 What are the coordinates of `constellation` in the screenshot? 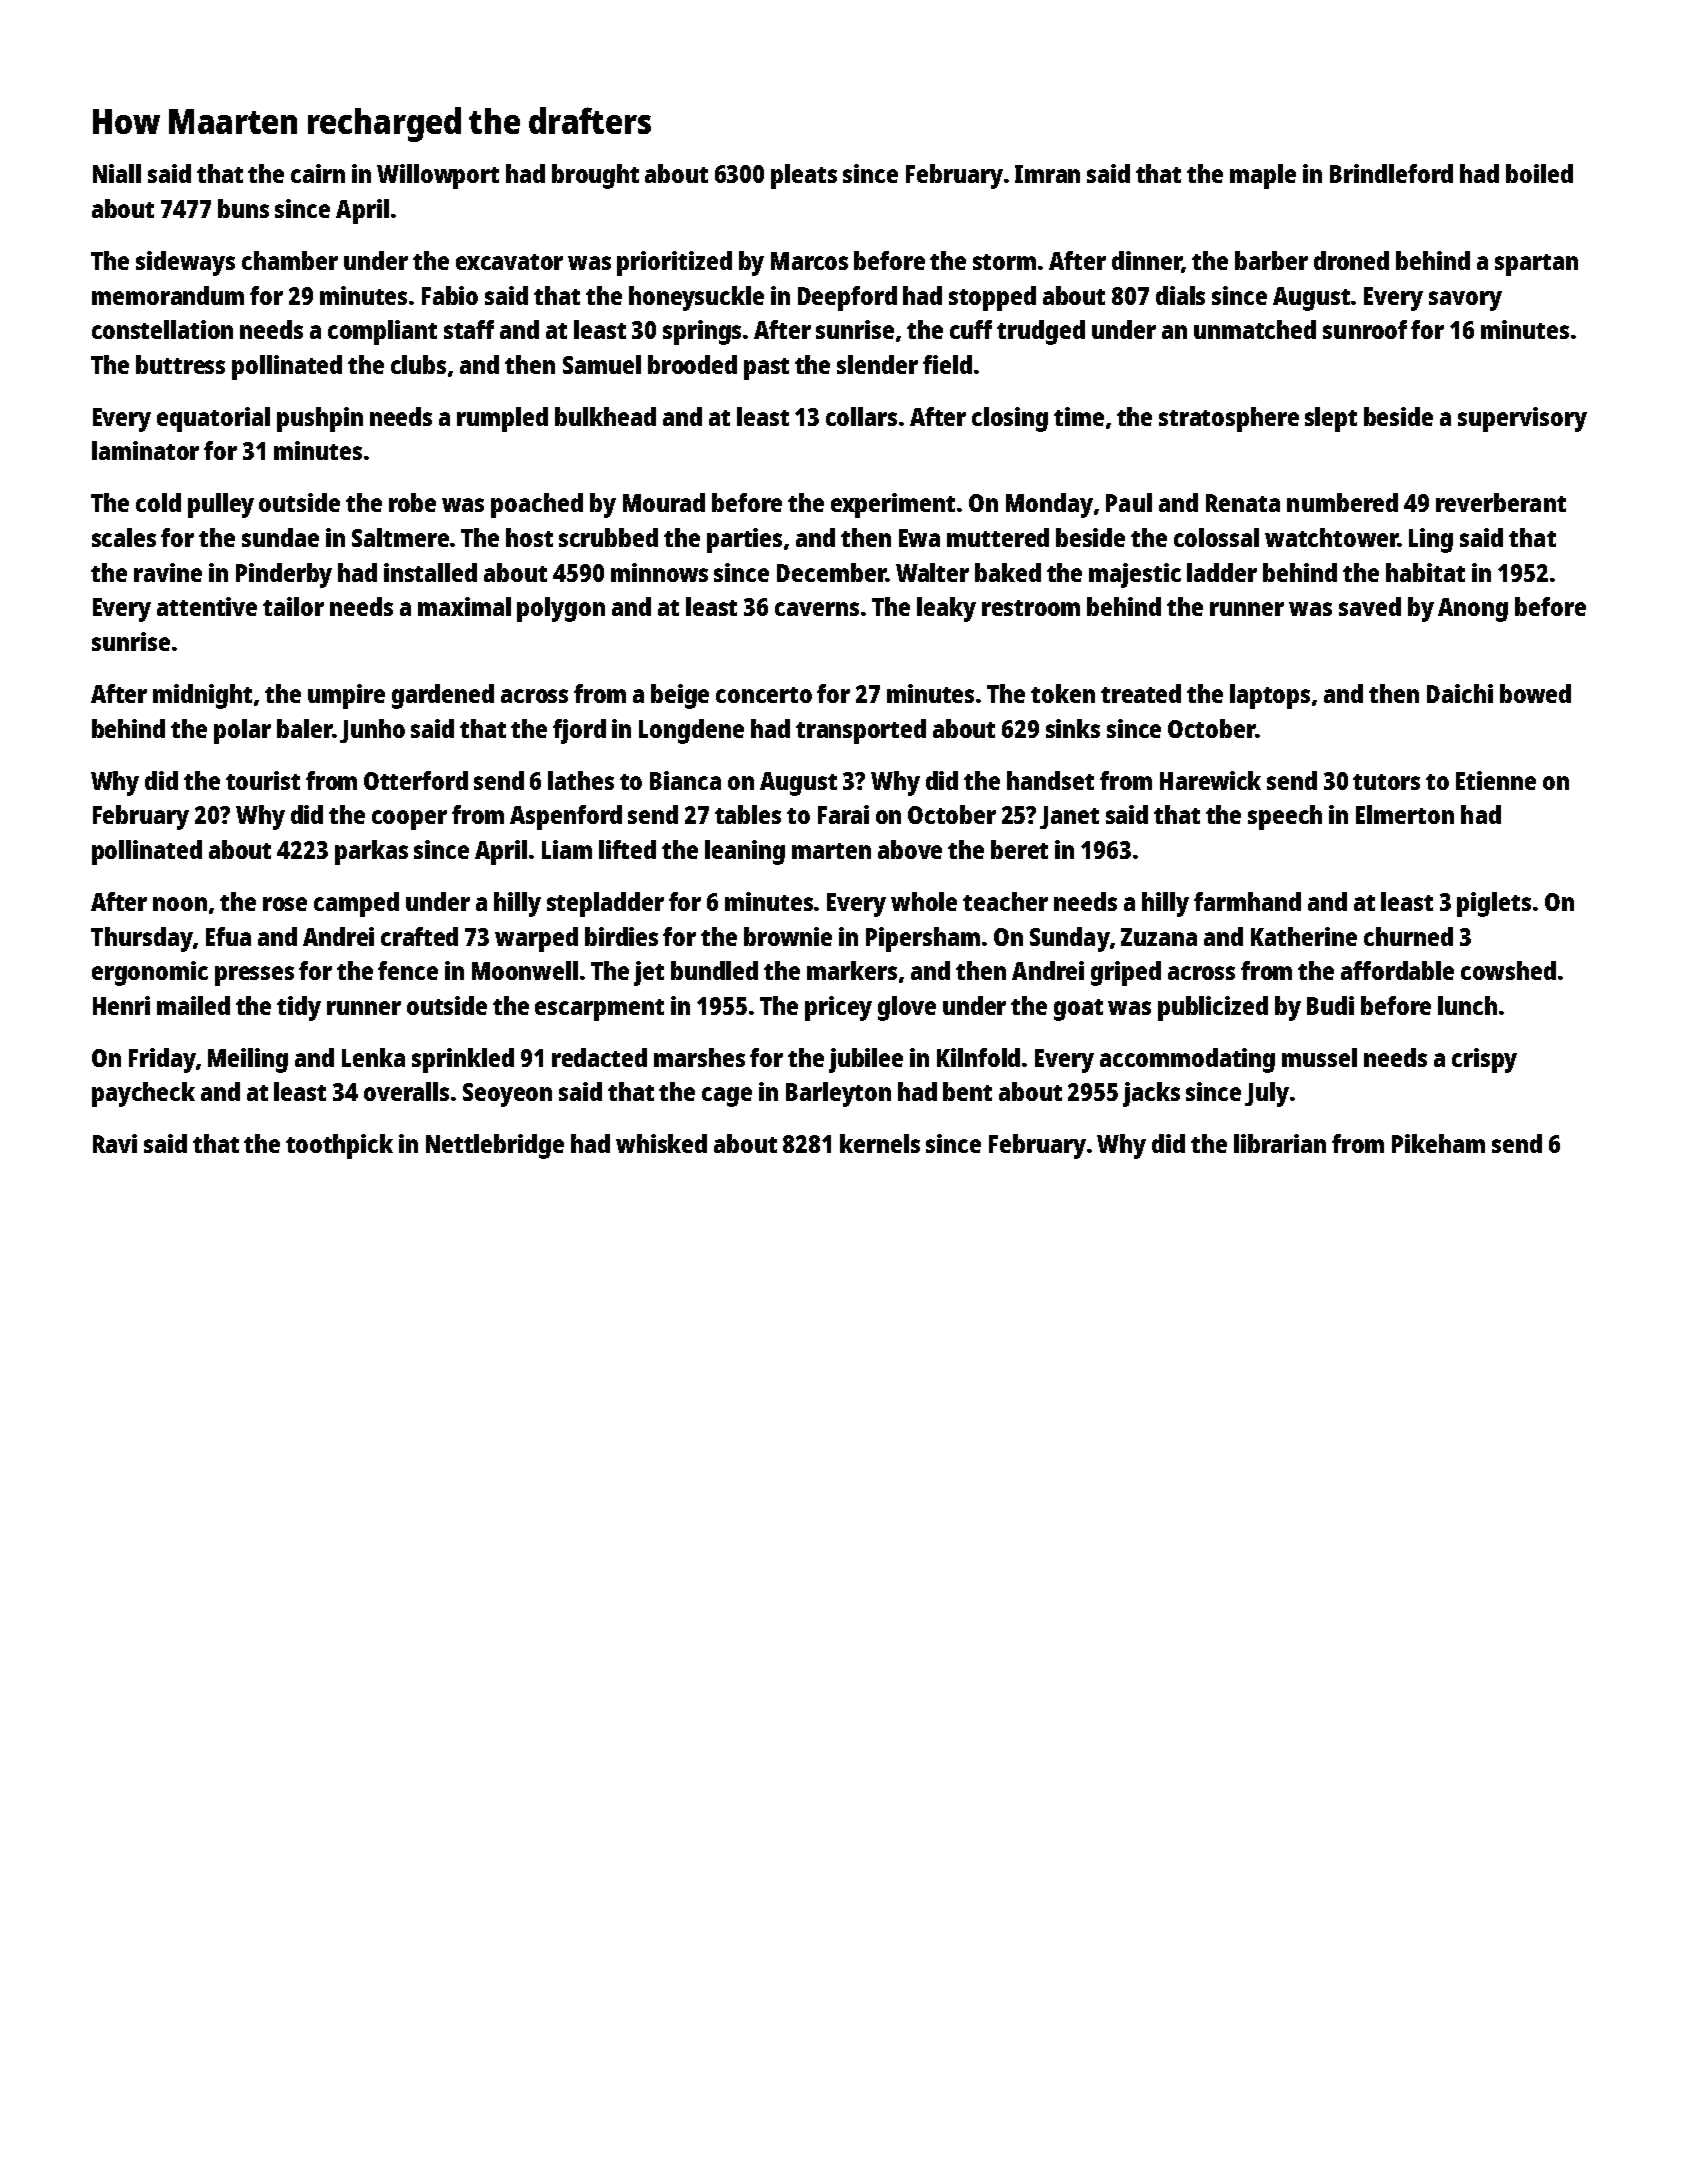 It's located at (162, 329).
